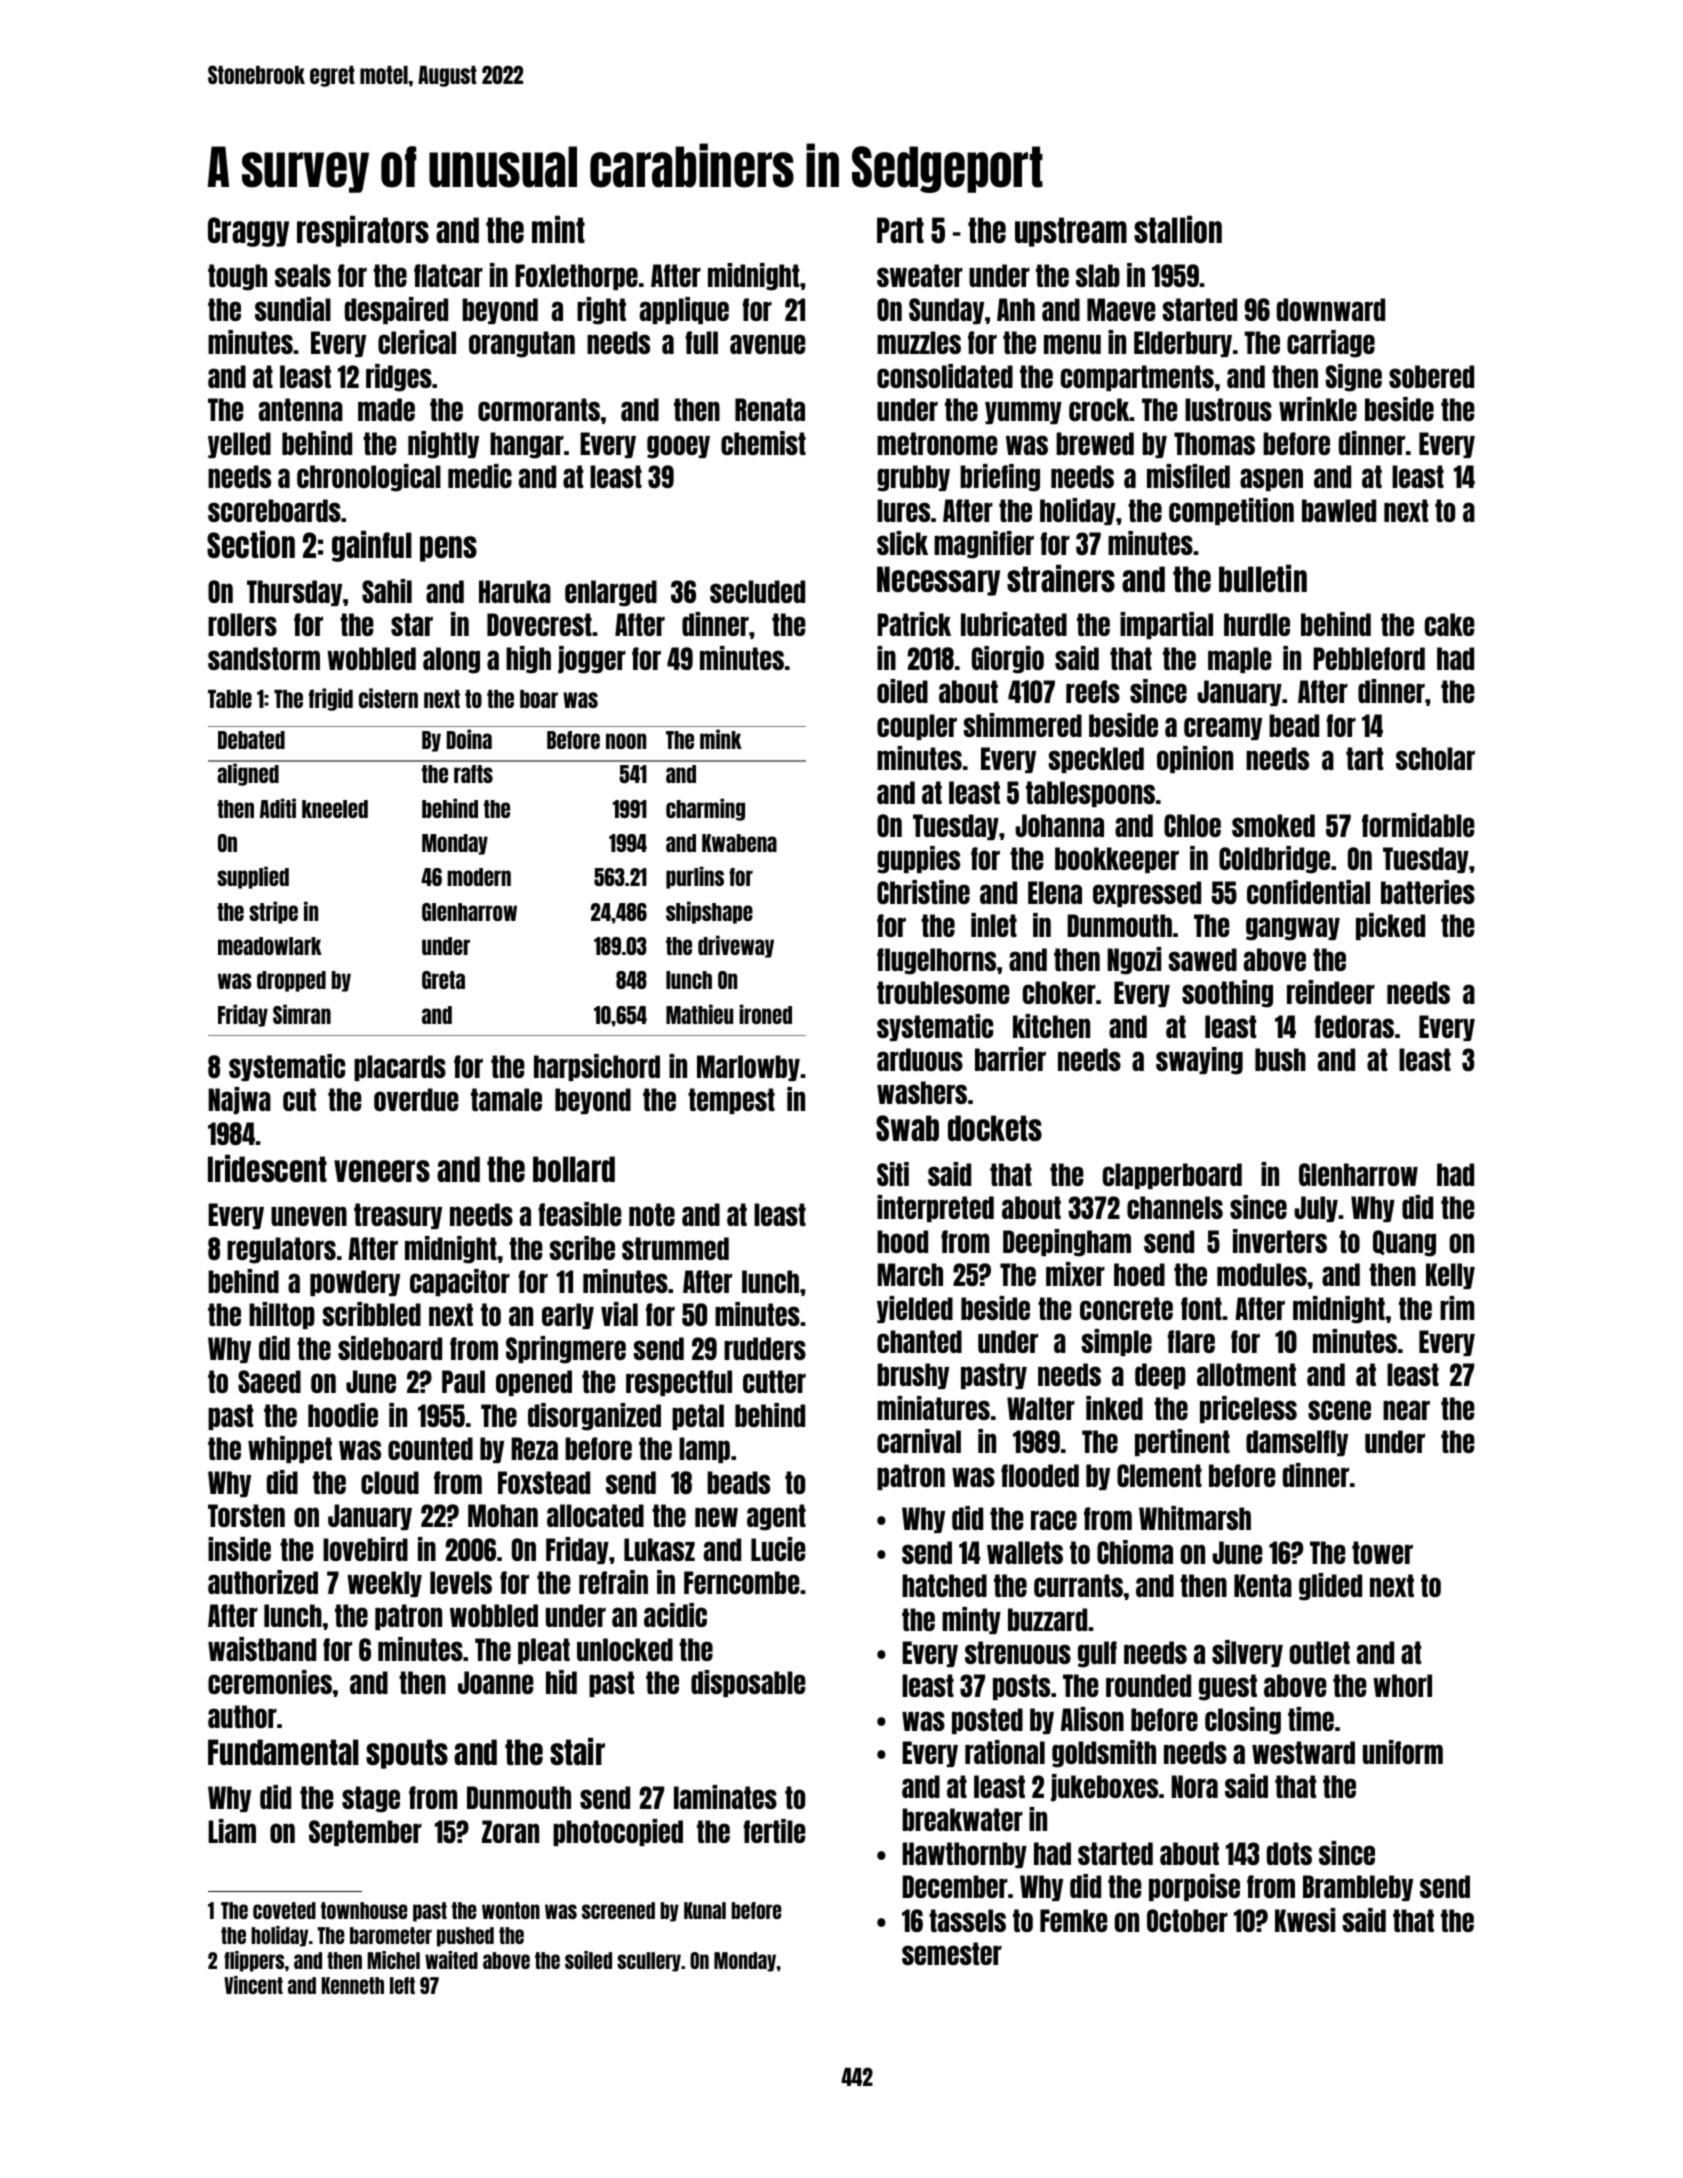  Describe the element at coordinates (576, 277) in the image. I see `Foxlethorpe` at that location.
